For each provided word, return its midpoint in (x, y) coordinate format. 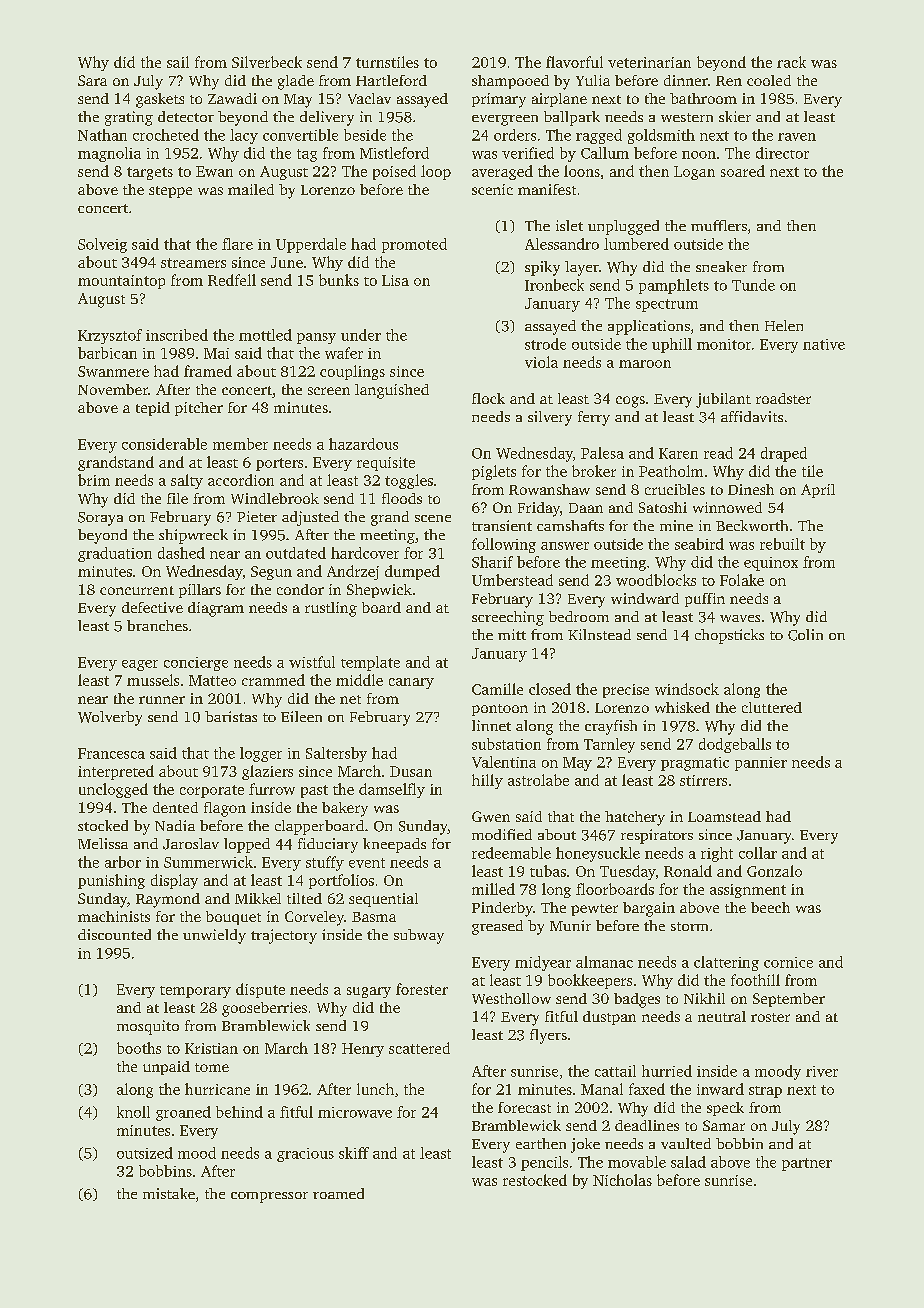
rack (791, 62)
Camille (497, 689)
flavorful (574, 62)
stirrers (703, 780)
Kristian (211, 1048)
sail (178, 62)
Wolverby (110, 718)
